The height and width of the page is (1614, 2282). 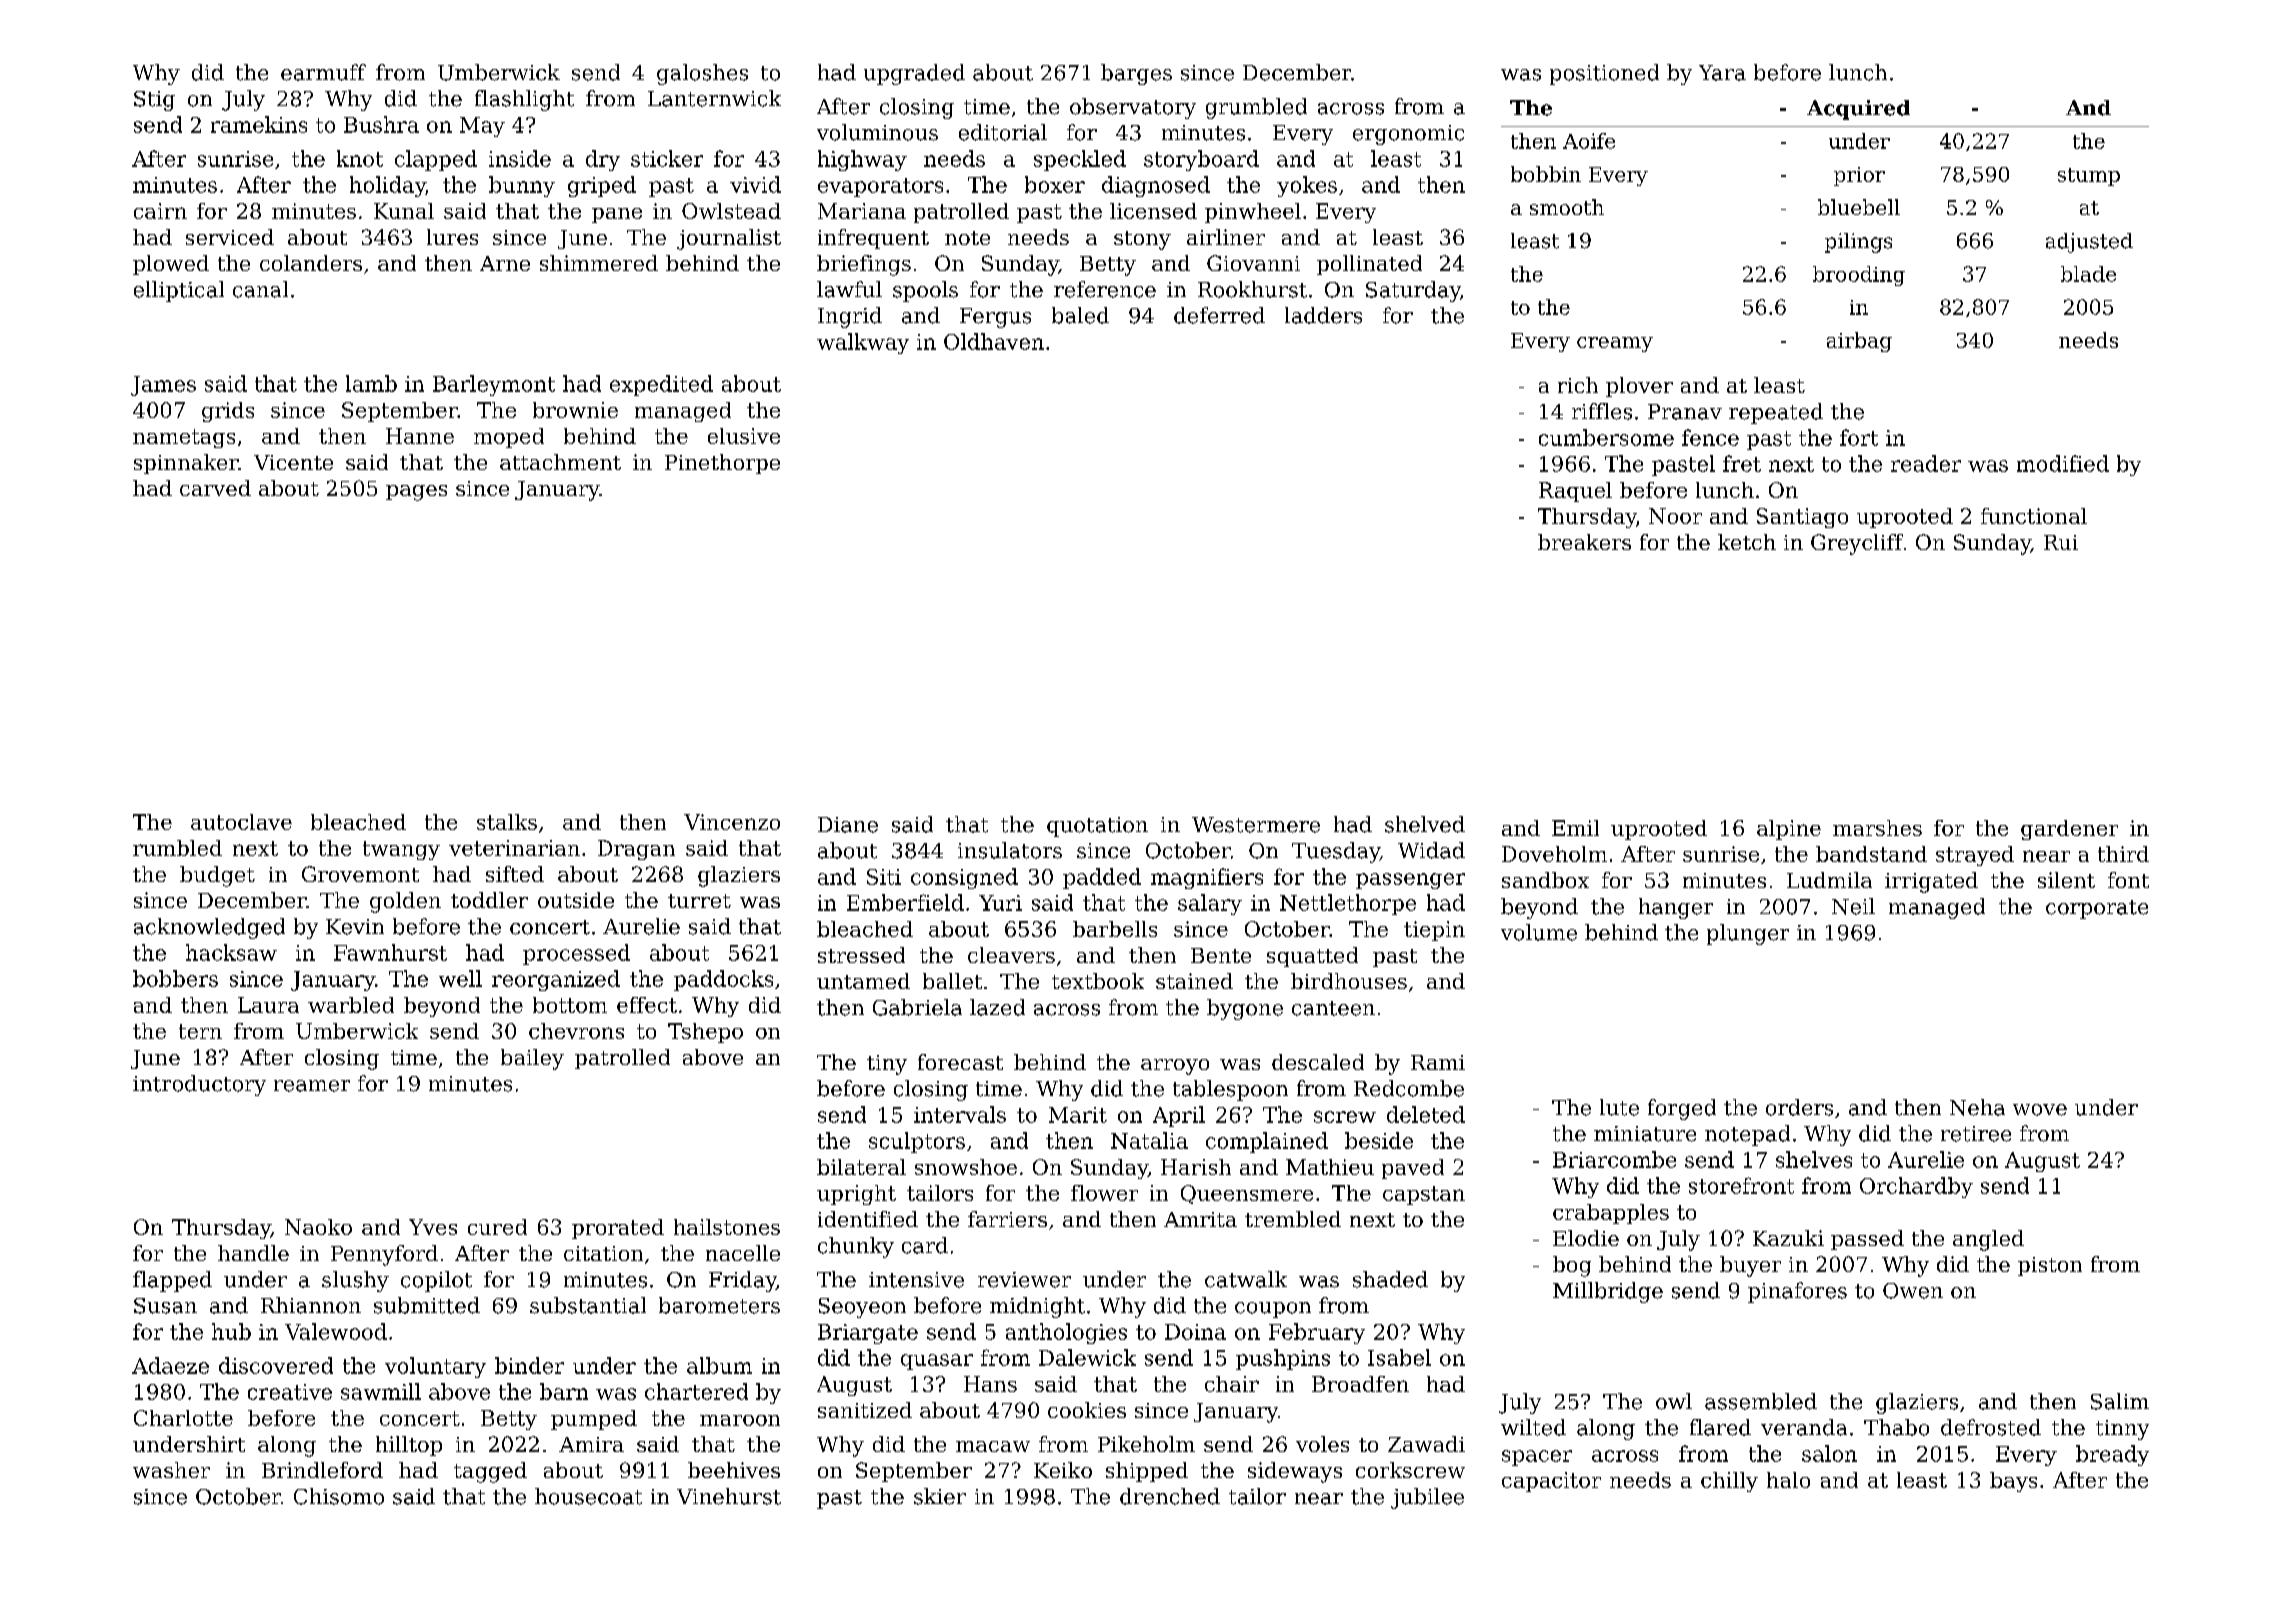 I want to click on breakers, so click(x=1584, y=542).
